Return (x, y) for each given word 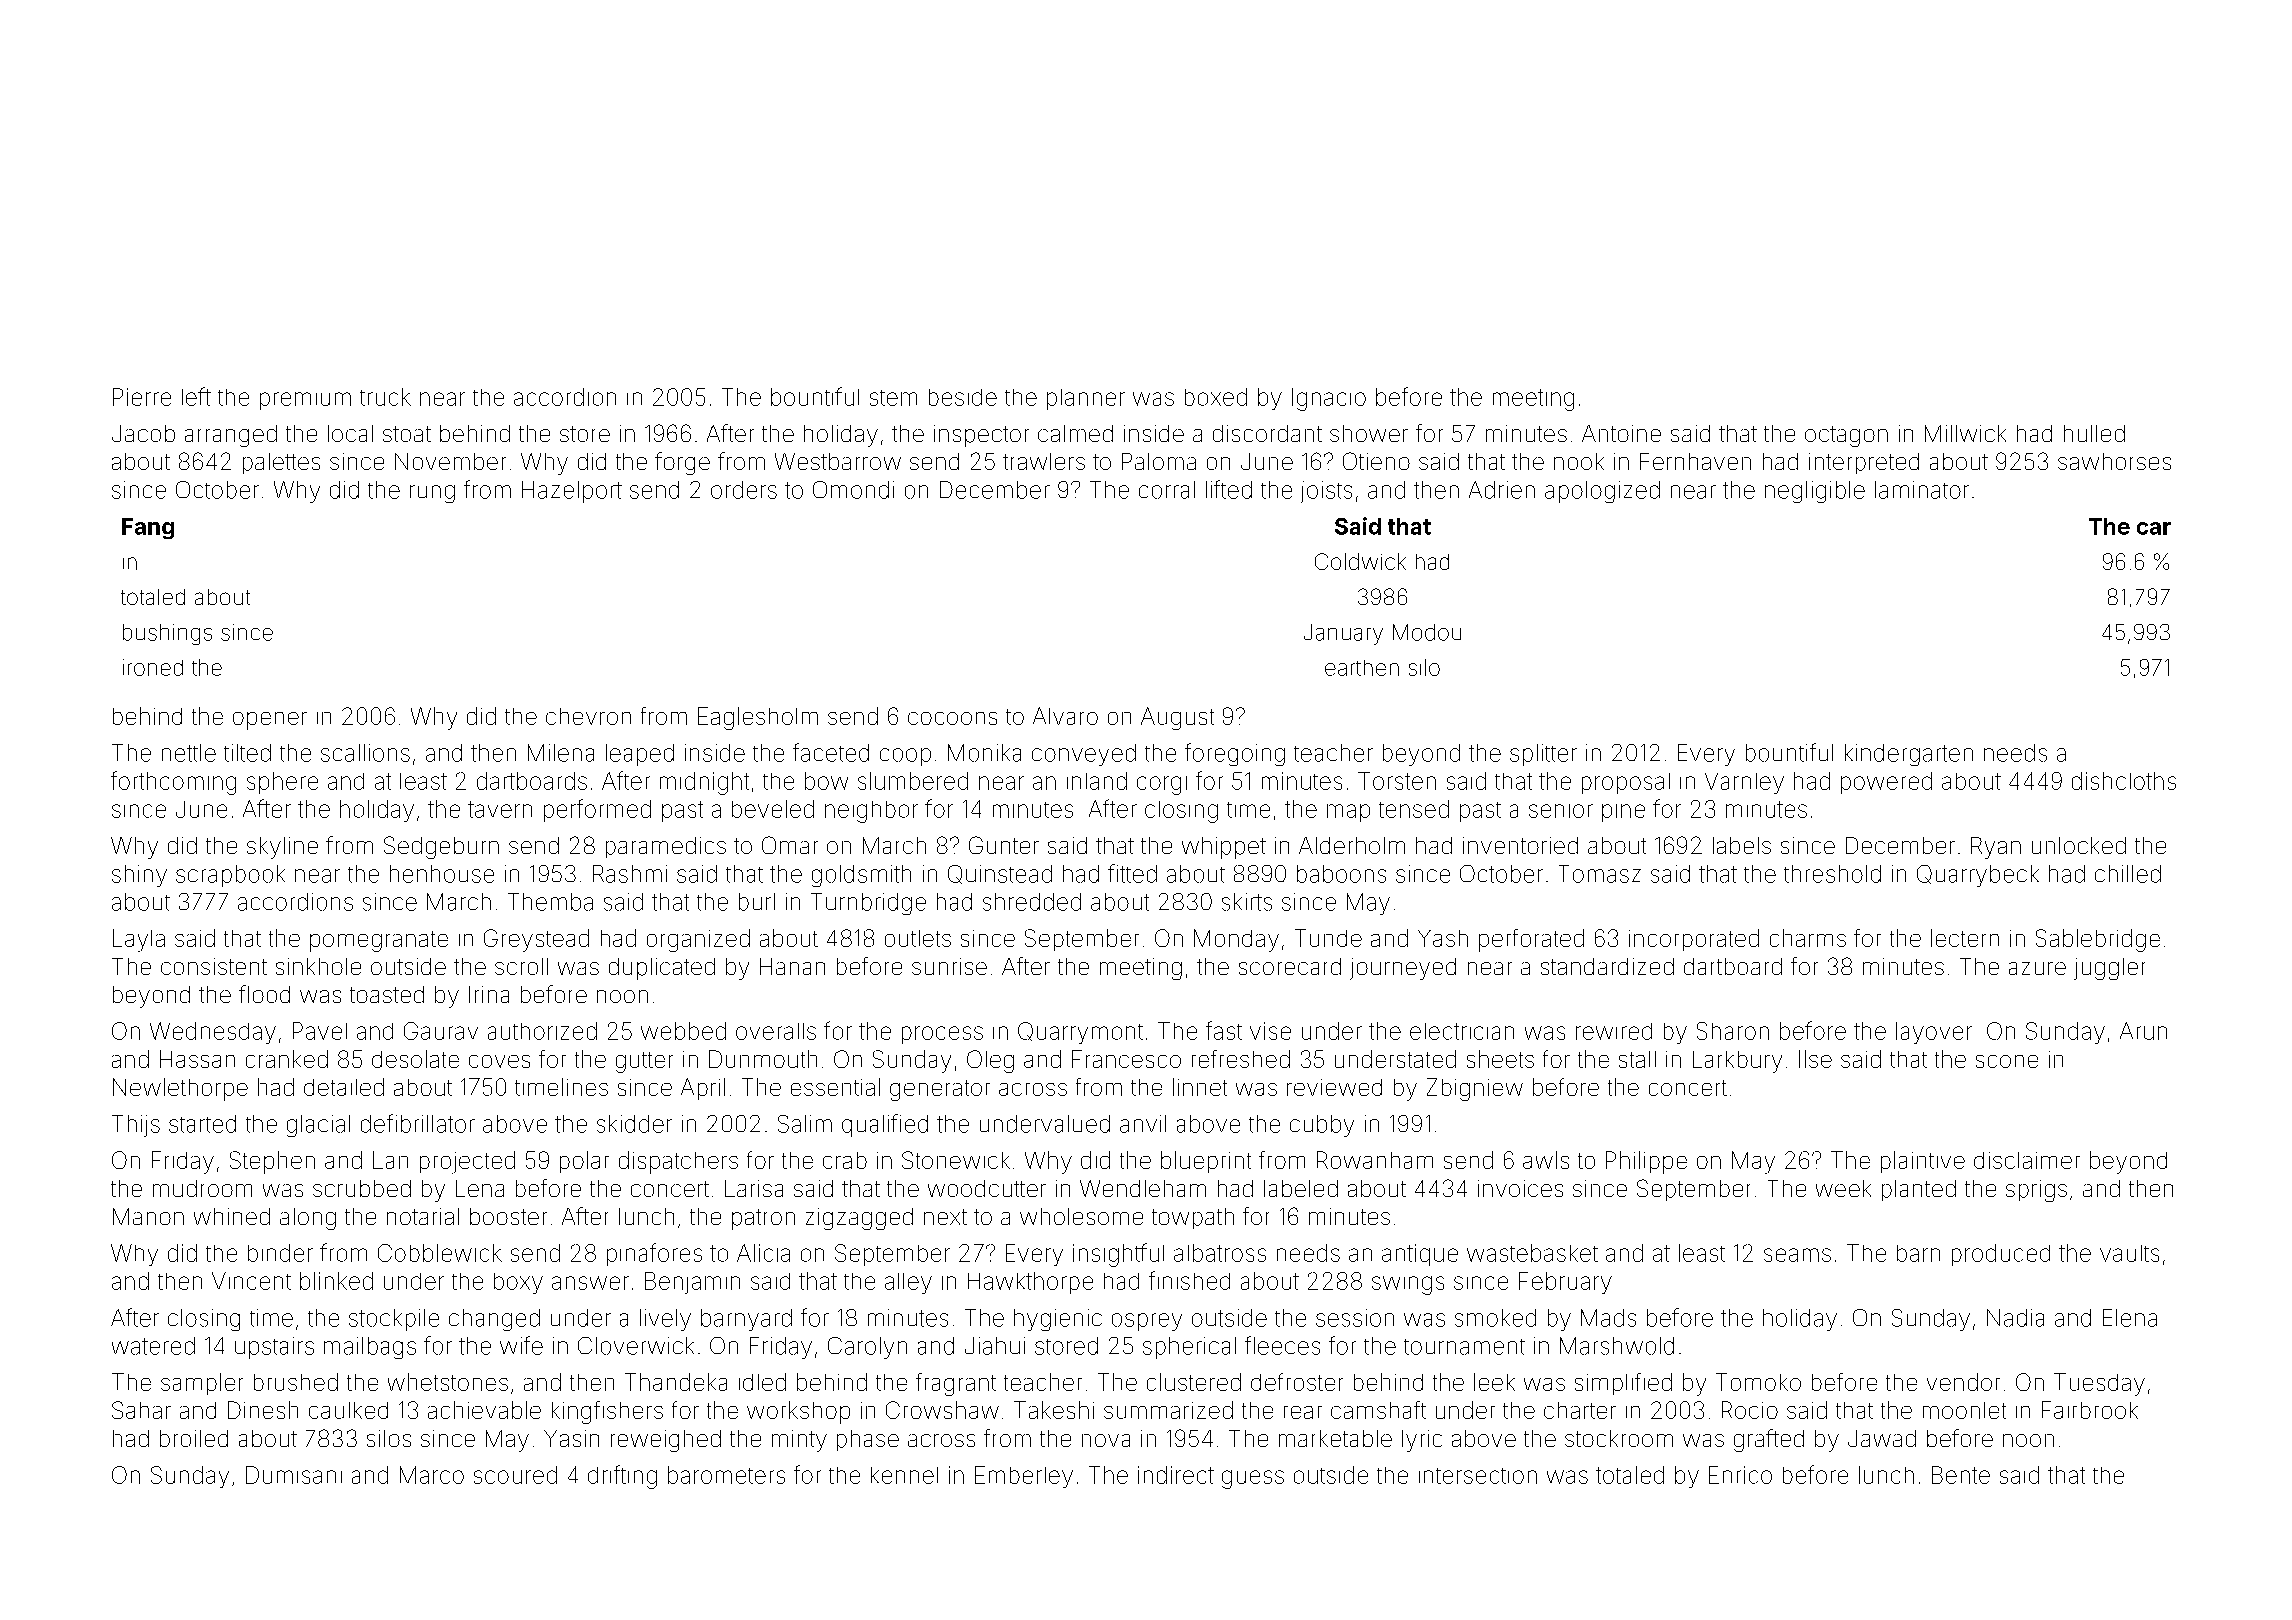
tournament (1464, 1347)
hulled (2094, 433)
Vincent (251, 1281)
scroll (521, 966)
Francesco (1126, 1059)
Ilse (1815, 1059)
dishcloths (2124, 781)
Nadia (2015, 1318)
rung (432, 494)
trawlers (1044, 461)
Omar (790, 845)
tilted (247, 753)
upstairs (274, 1348)
